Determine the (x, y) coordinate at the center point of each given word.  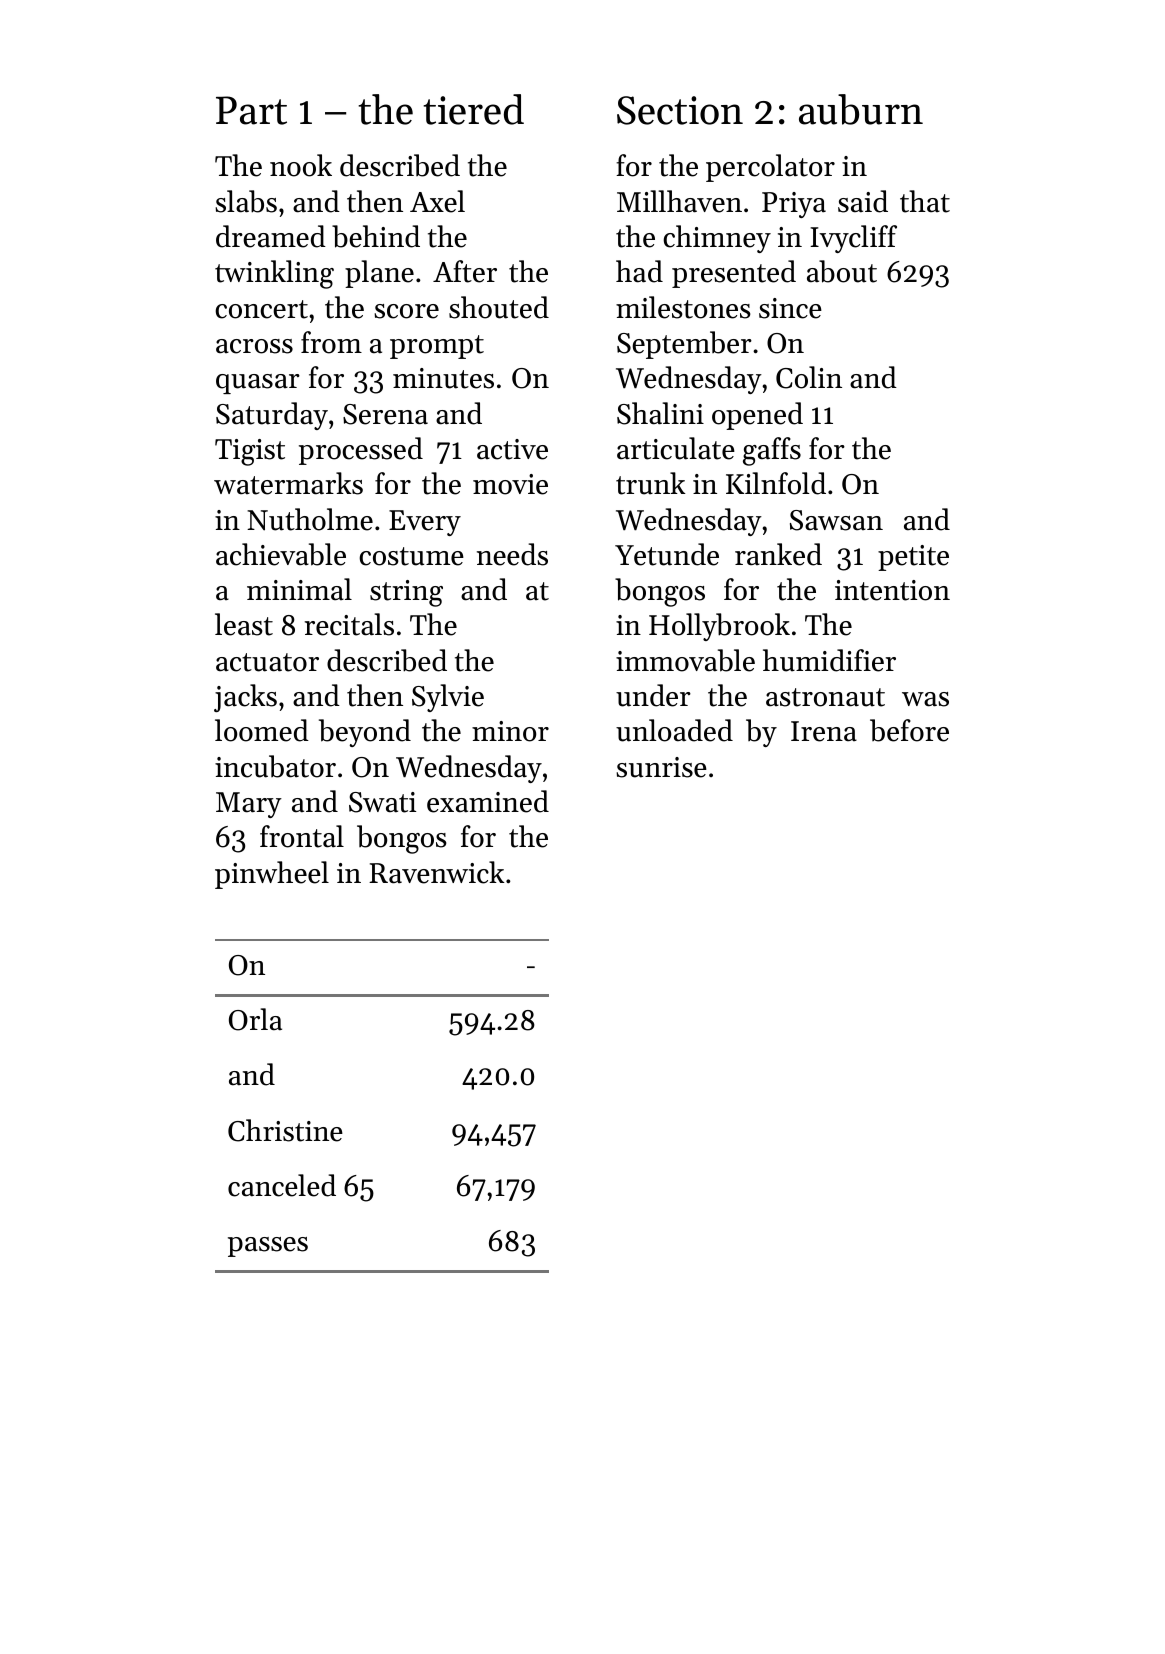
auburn (861, 109)
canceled (282, 1185)
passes (268, 1247)
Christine (285, 1130)
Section (680, 110)
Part (251, 110)
